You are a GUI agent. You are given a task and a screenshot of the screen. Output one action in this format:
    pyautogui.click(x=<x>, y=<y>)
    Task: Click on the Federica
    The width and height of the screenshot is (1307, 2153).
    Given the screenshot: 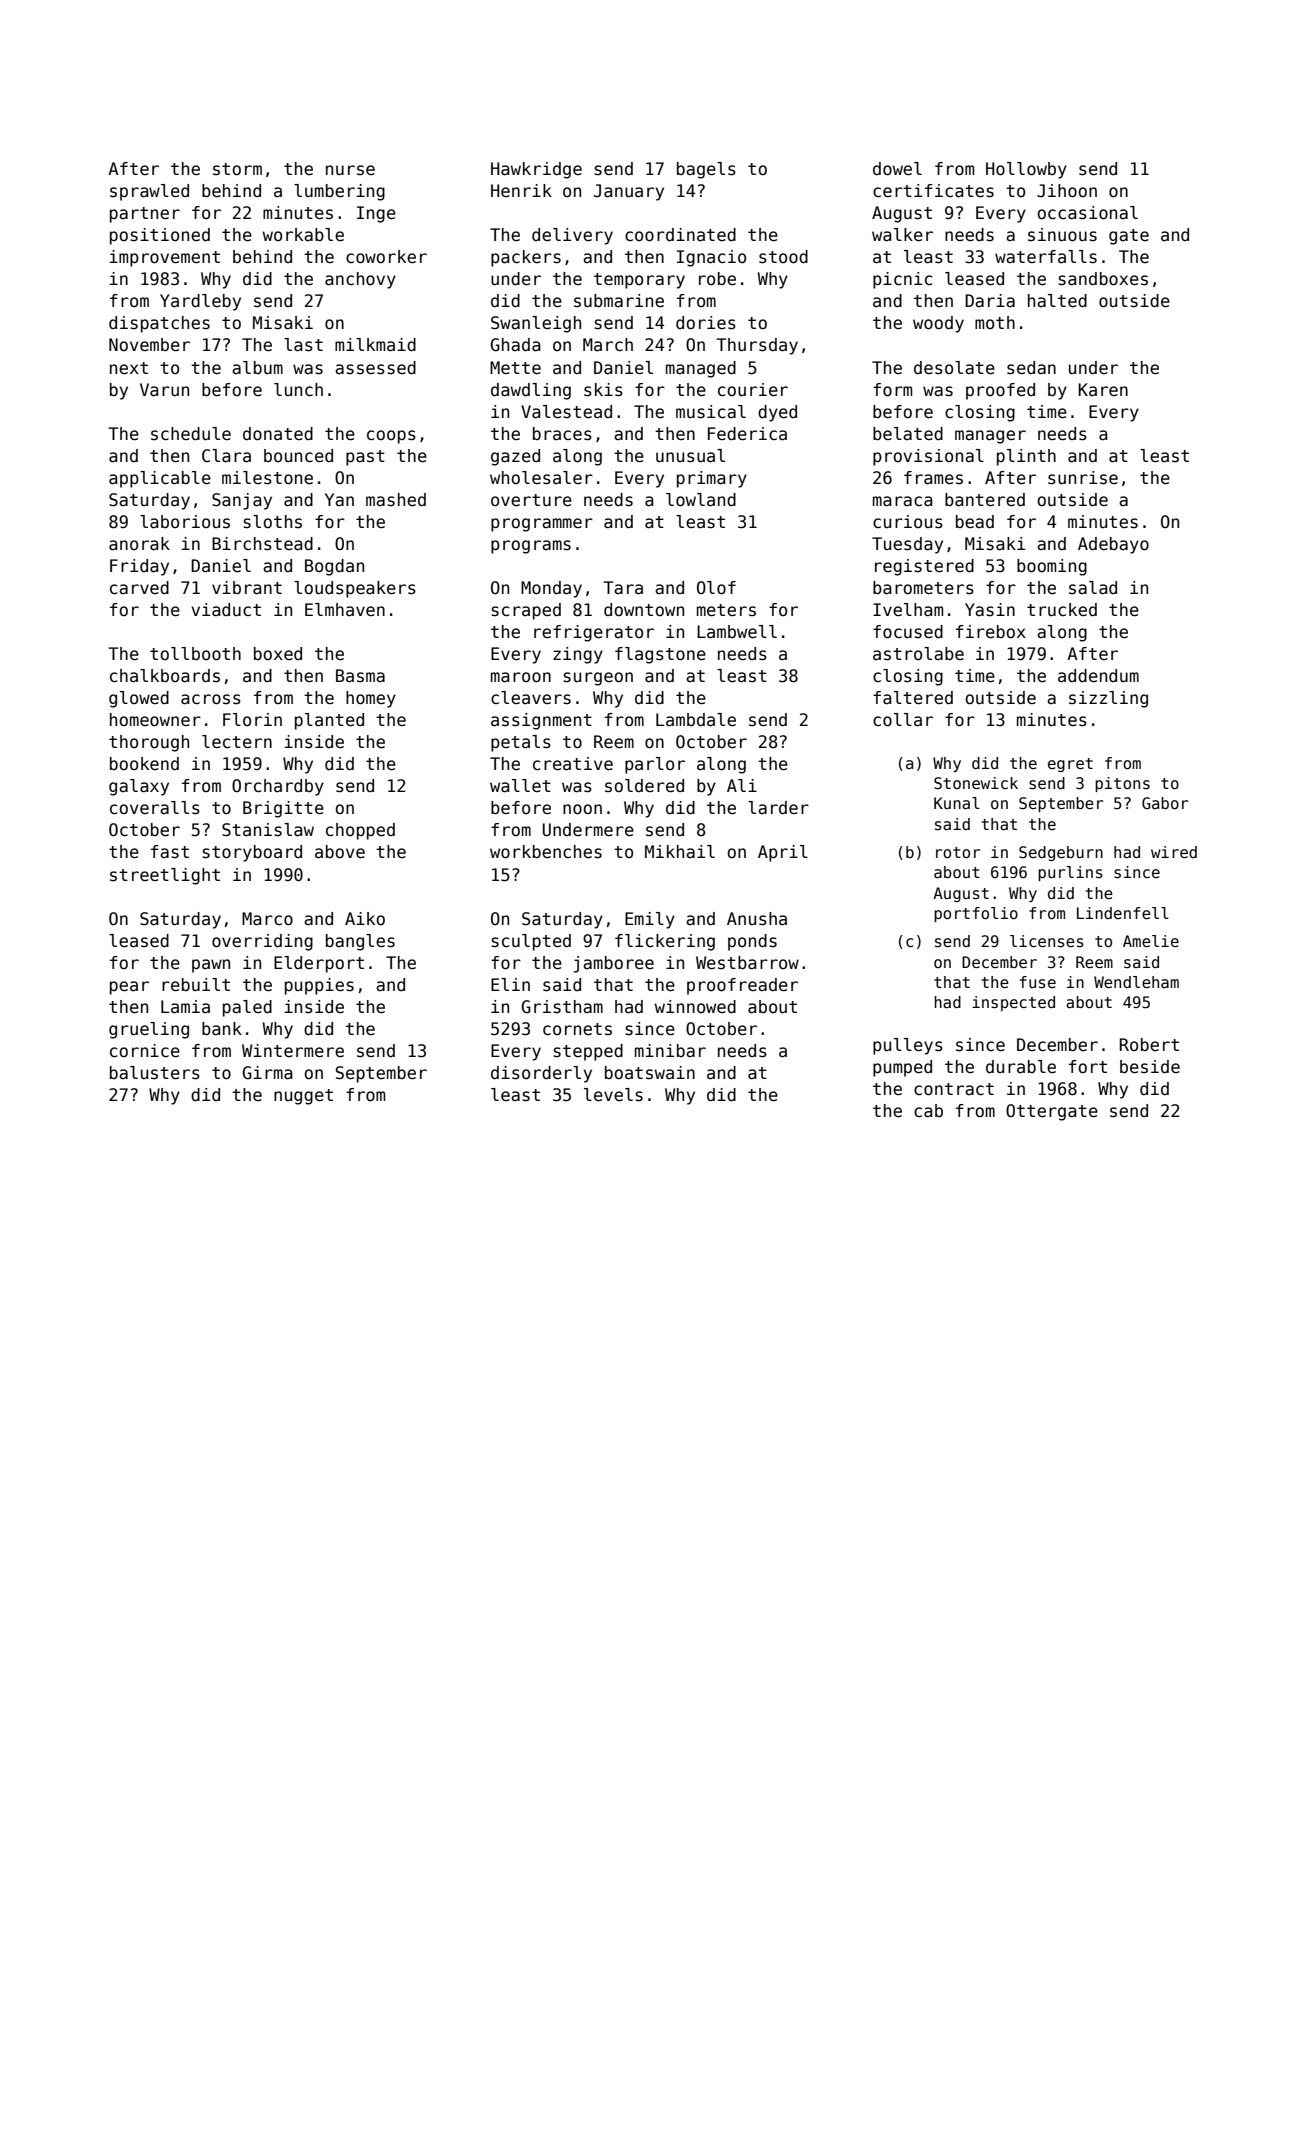 What is the action you would take?
    pyautogui.click(x=747, y=434)
